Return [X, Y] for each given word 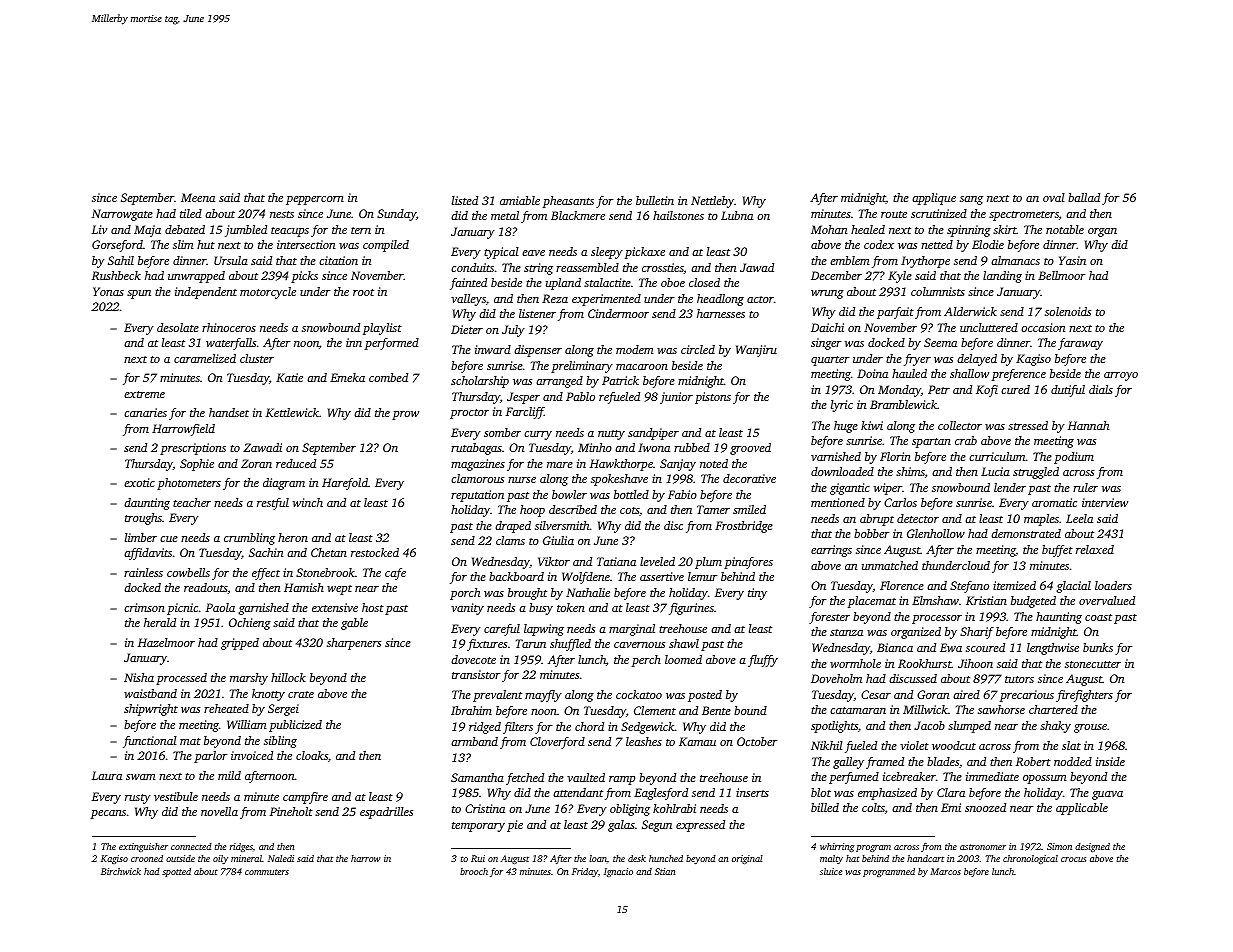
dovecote [473, 659]
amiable [520, 200]
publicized [295, 726]
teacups [290, 232]
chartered [1053, 709]
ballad [1084, 197]
